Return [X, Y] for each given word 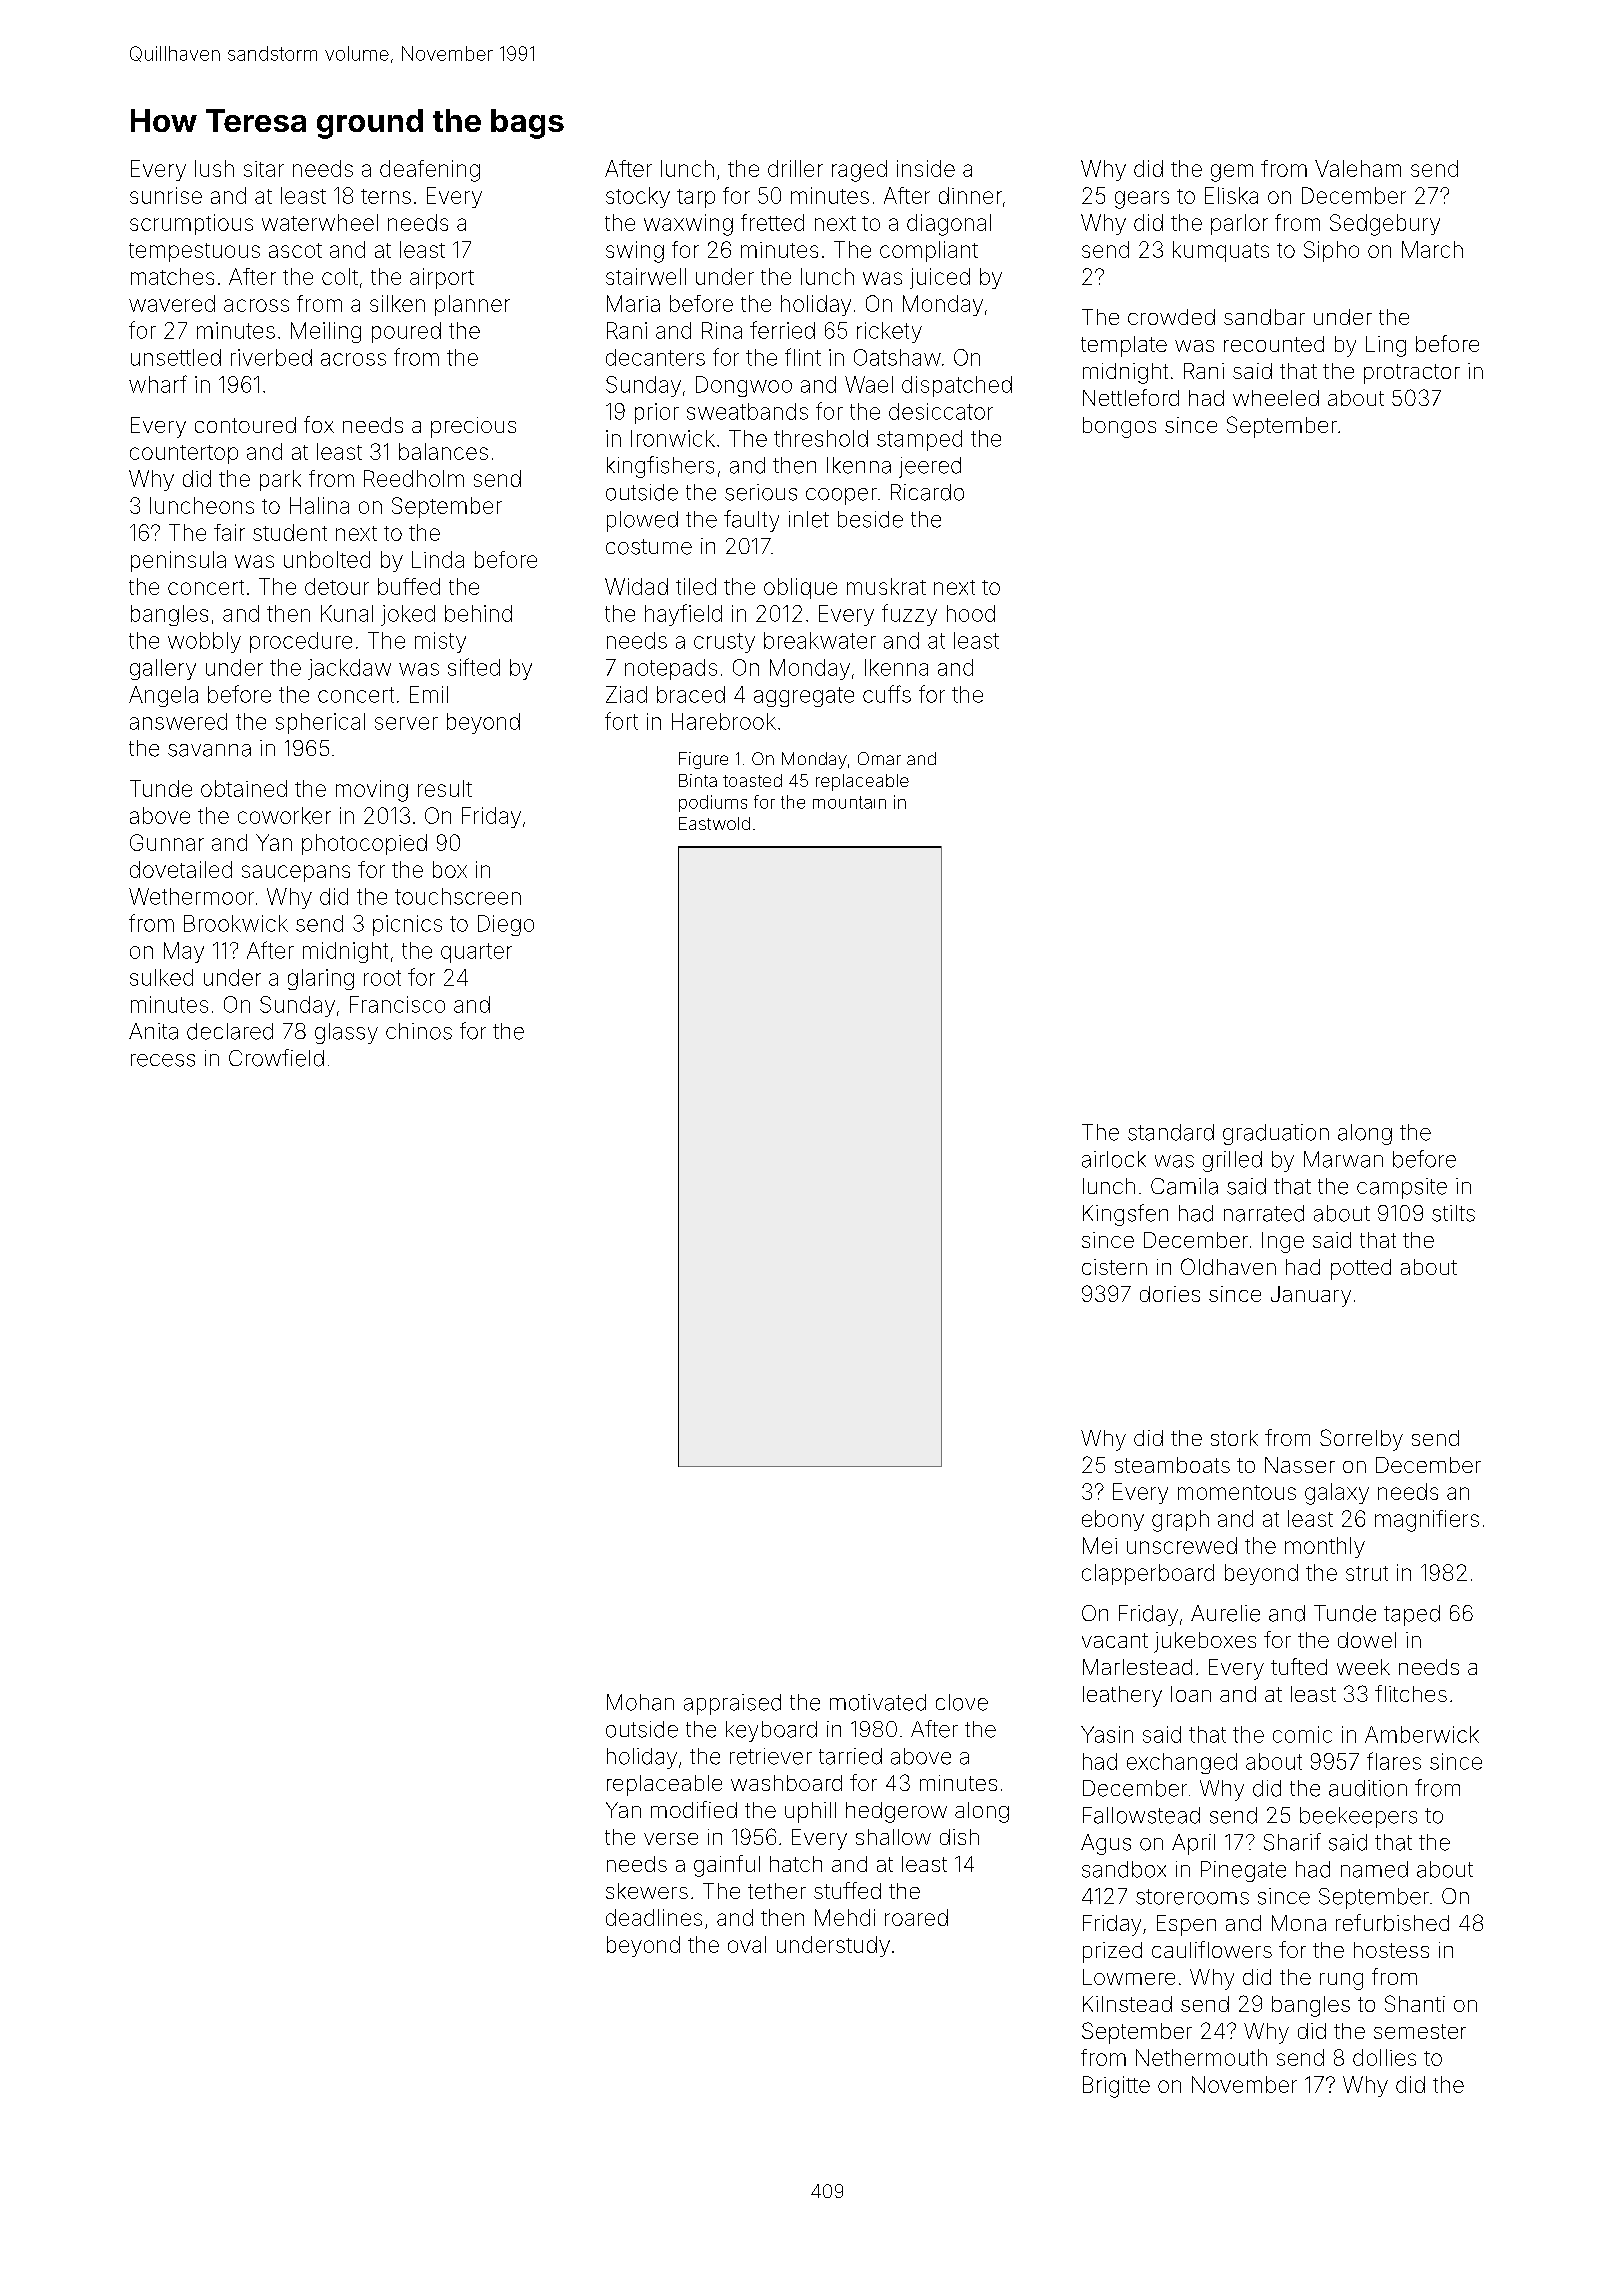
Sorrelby [1361, 1440]
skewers [647, 1891]
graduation [1276, 1134]
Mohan [640, 1702]
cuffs [887, 694]
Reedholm [414, 478]
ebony [1113, 1520]
